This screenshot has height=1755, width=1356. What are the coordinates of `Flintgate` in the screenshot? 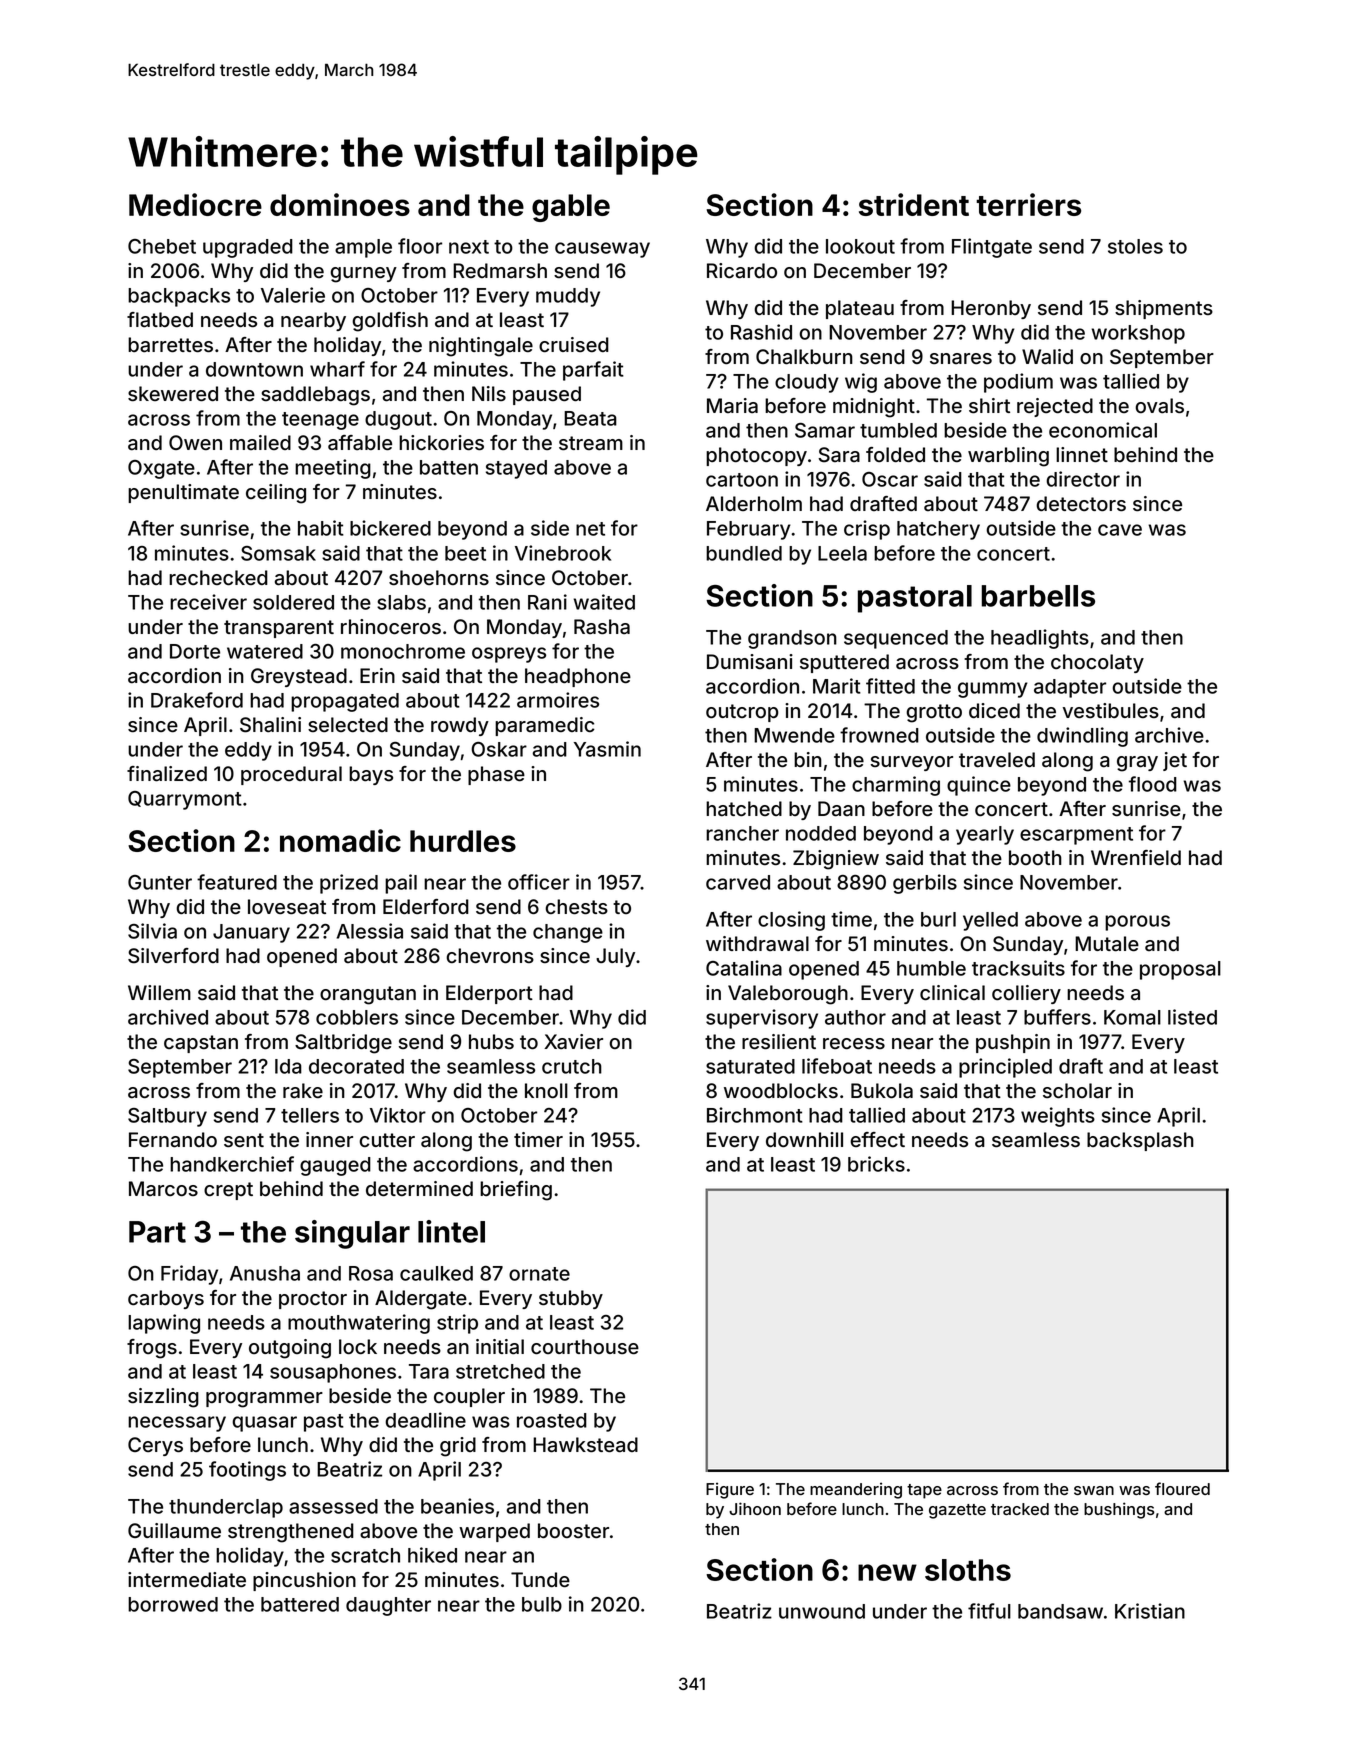 It's located at (992, 248).
